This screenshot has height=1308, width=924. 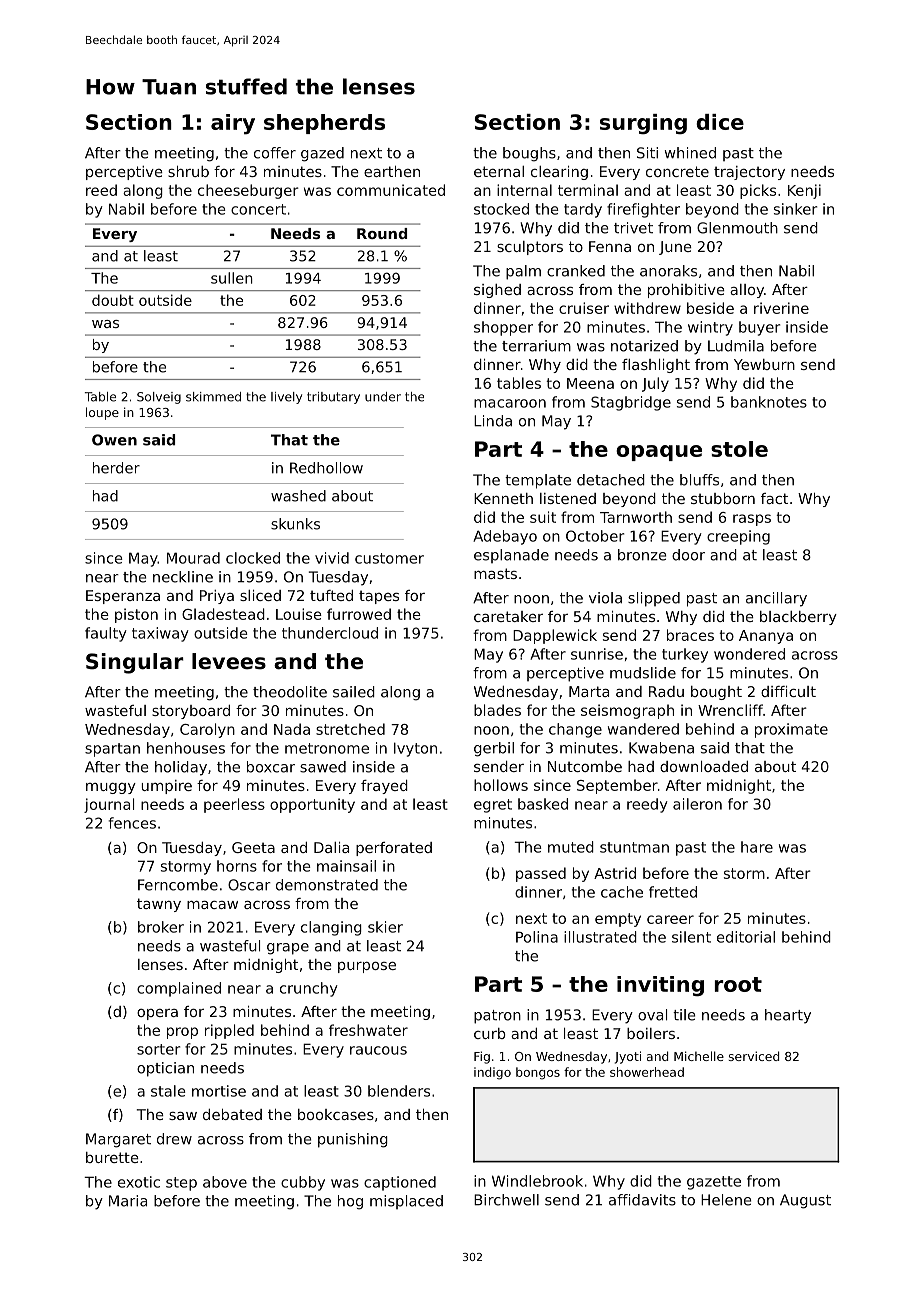 I want to click on Maria, so click(x=128, y=1201).
